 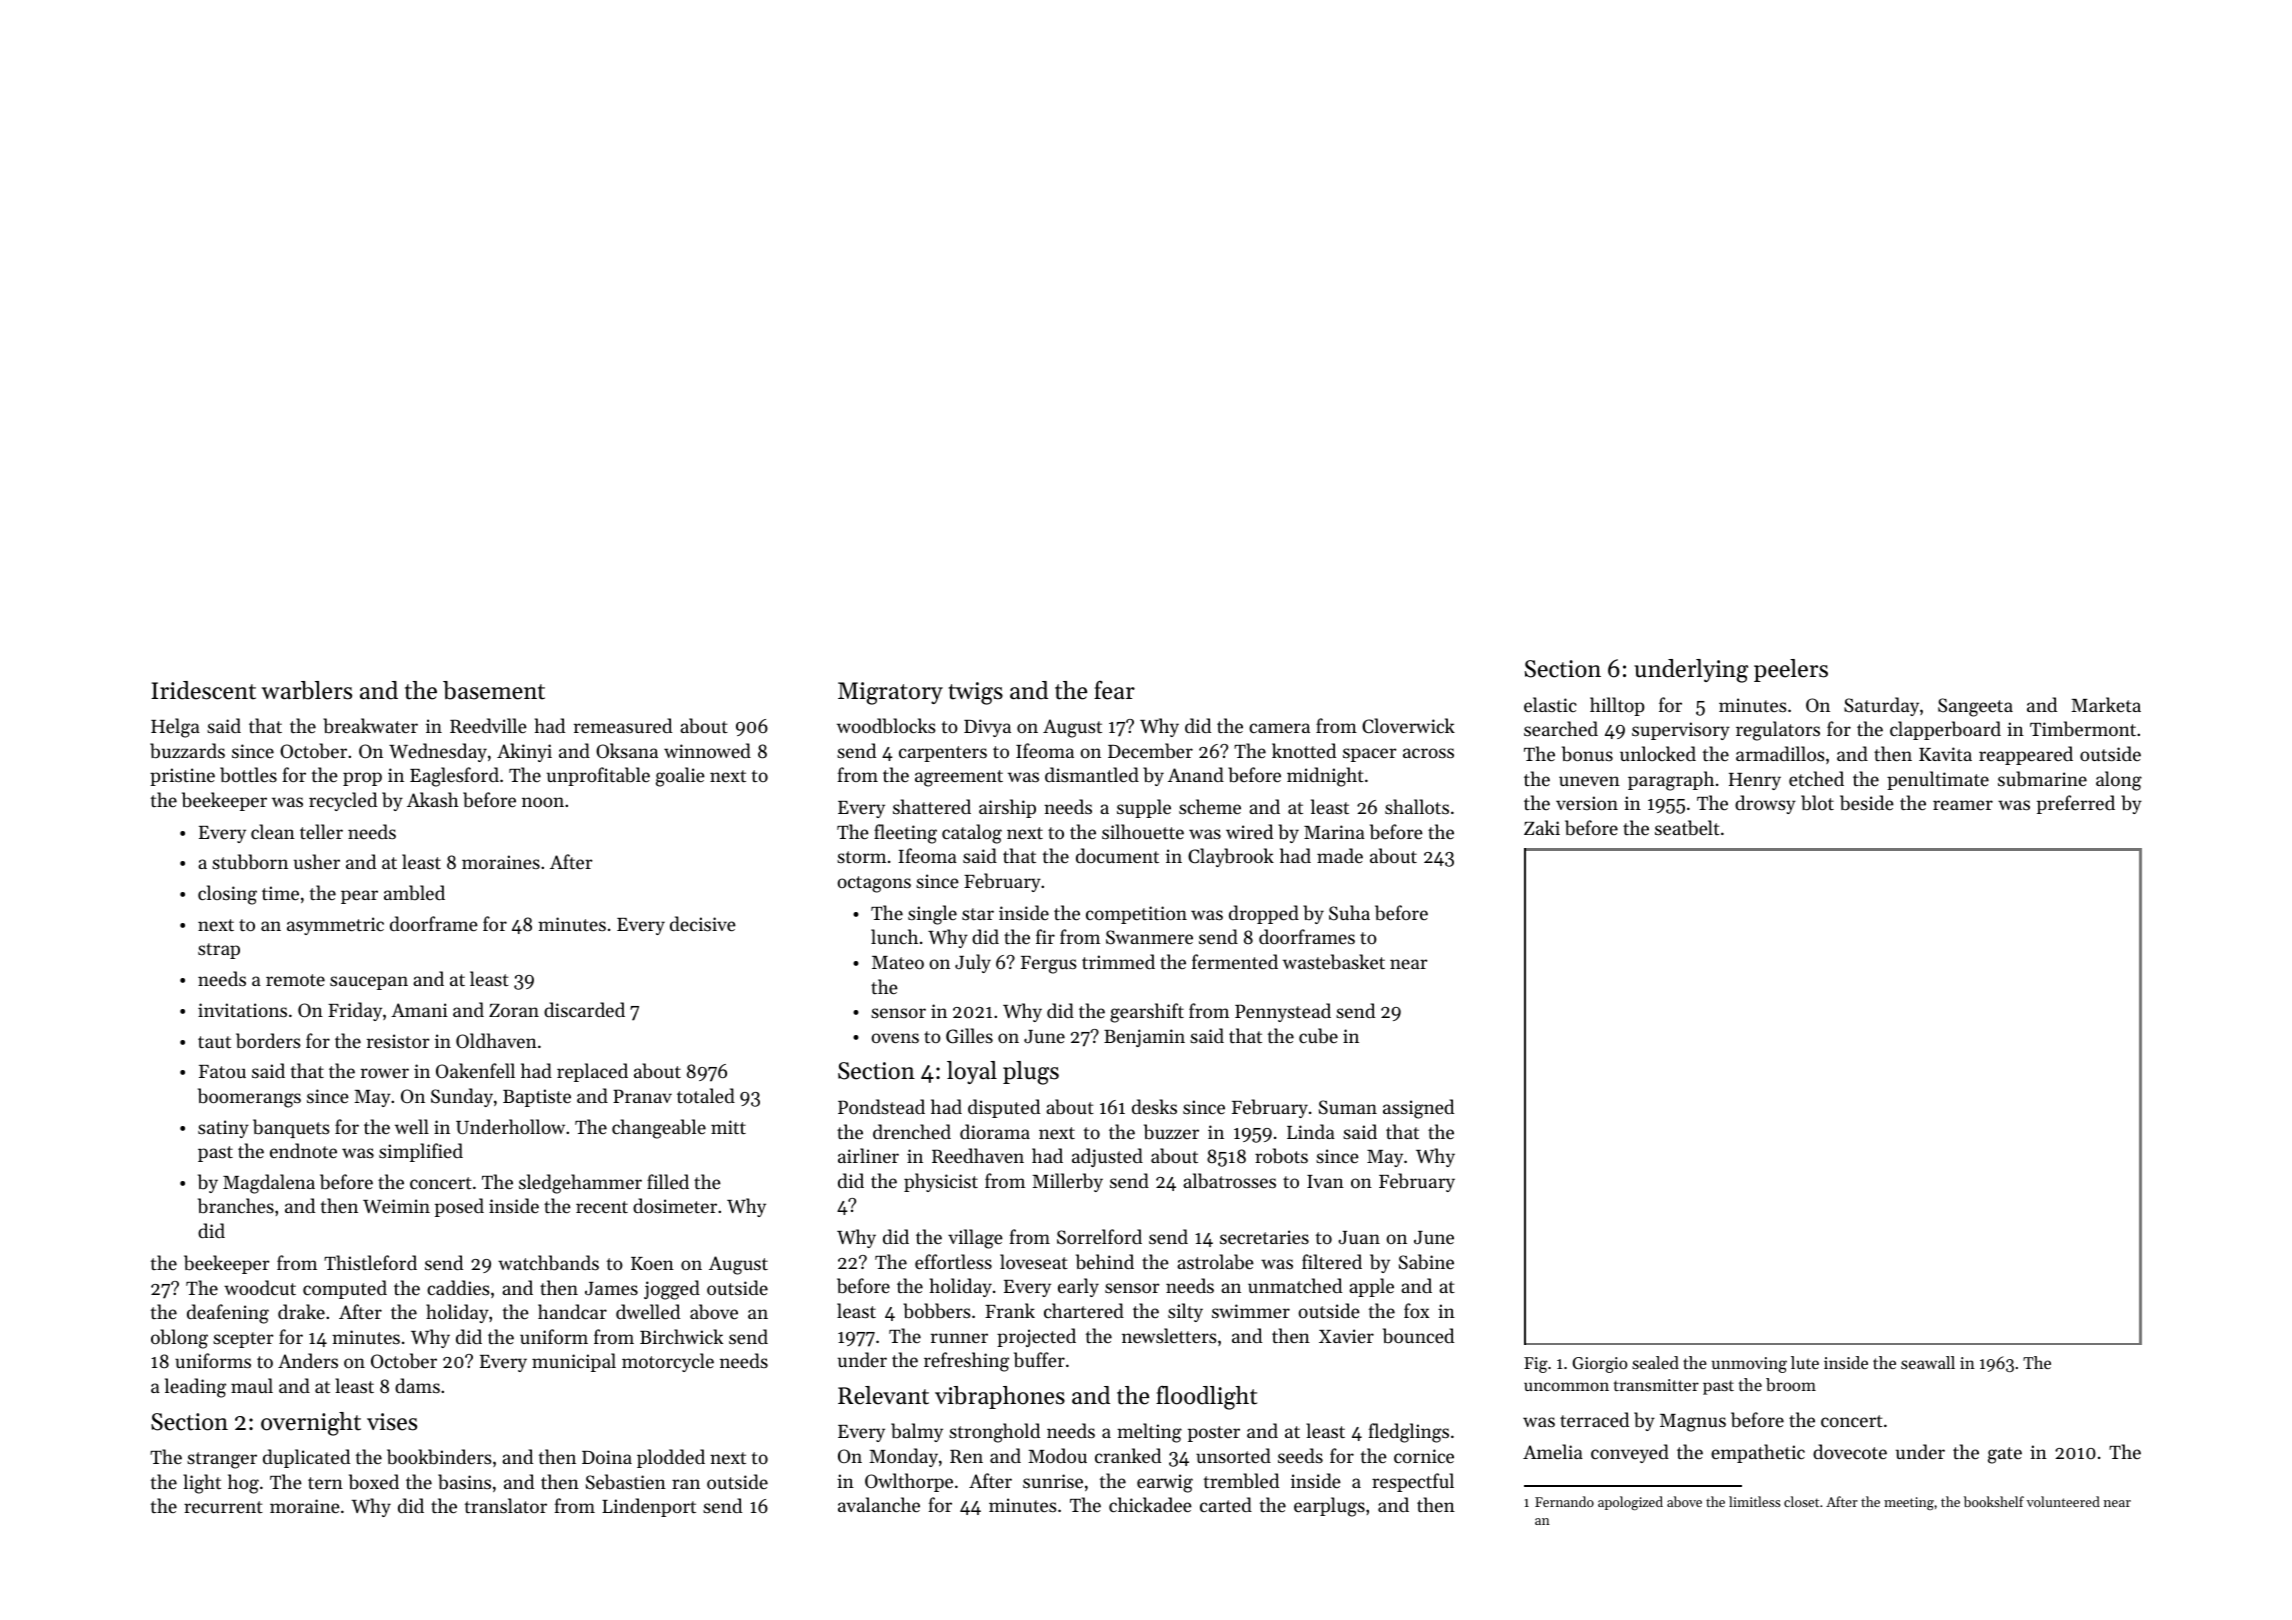 What do you see at coordinates (1334, 962) in the page?
I see `wastebasket` at bounding box center [1334, 962].
